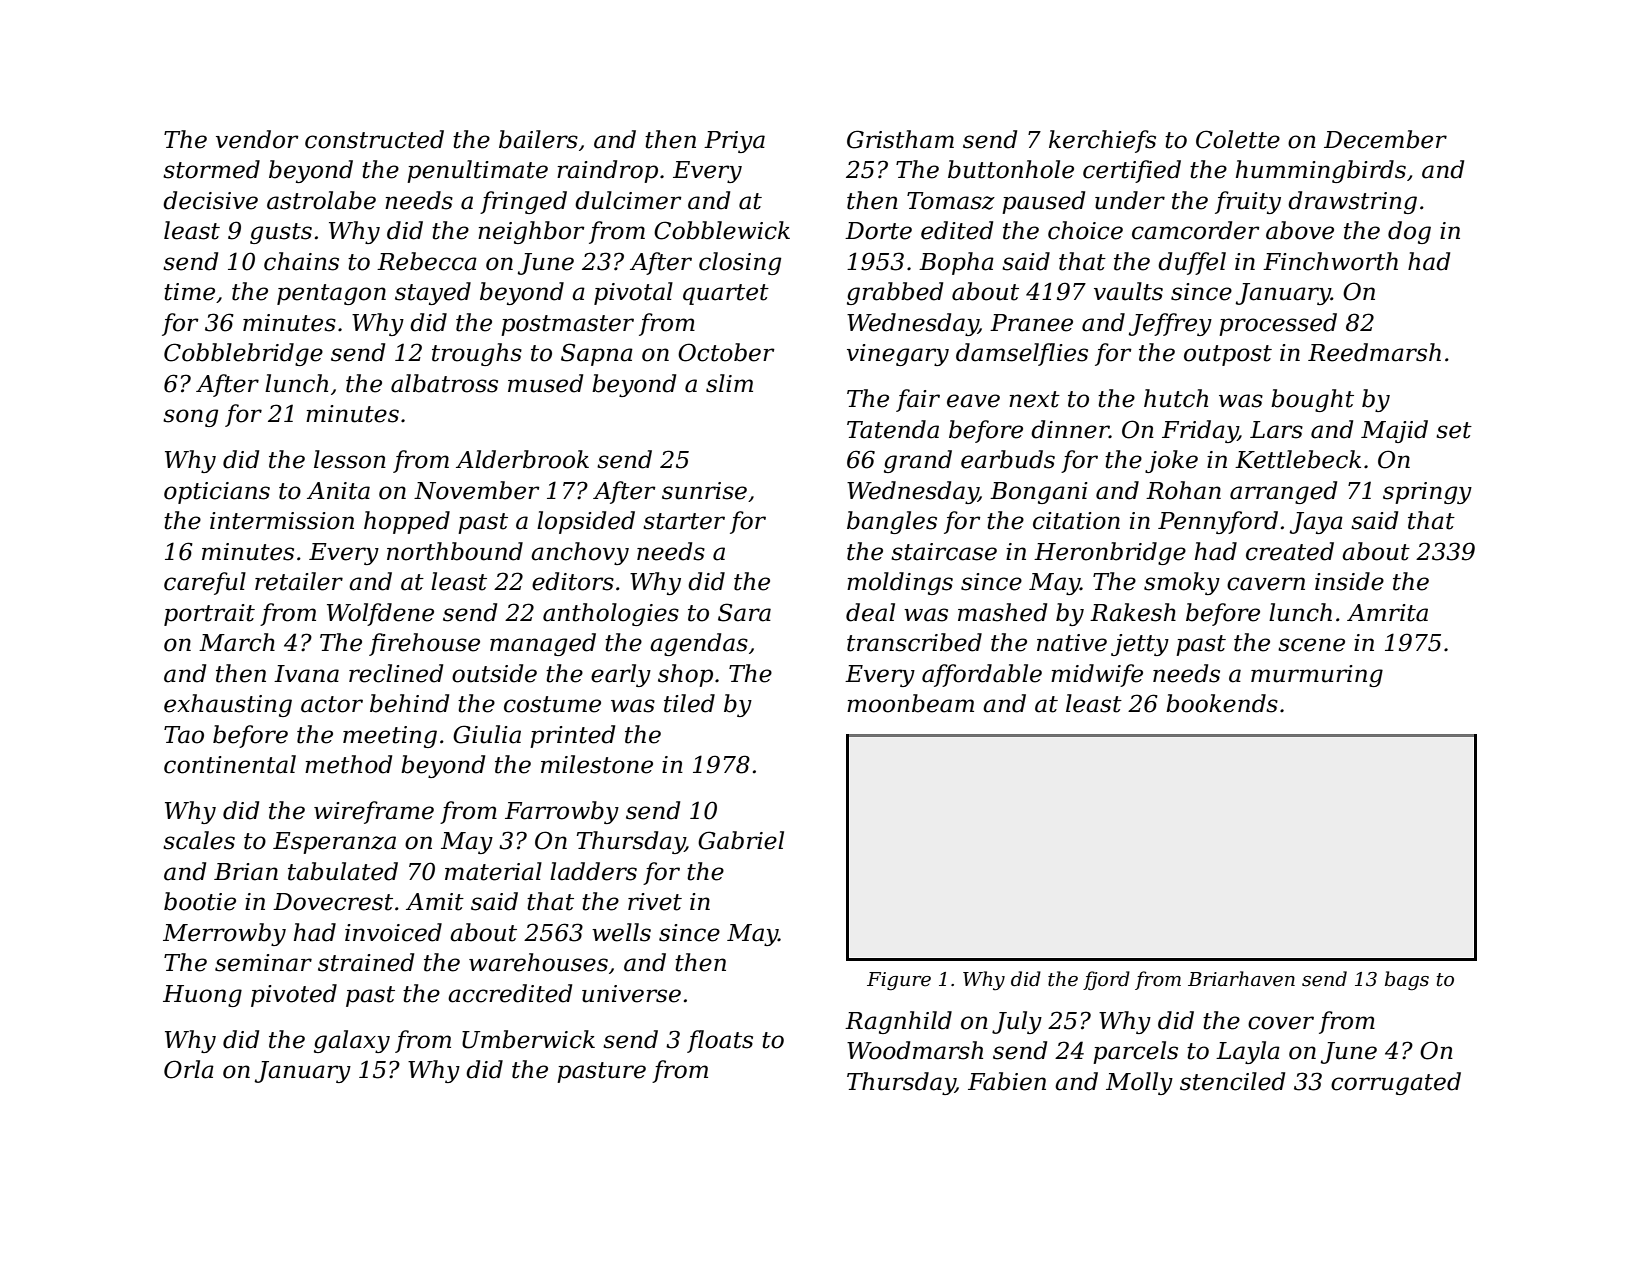 Image resolution: width=1640 pixels, height=1267 pixels. Describe the element at coordinates (211, 169) in the screenshot. I see `stormed` at that location.
